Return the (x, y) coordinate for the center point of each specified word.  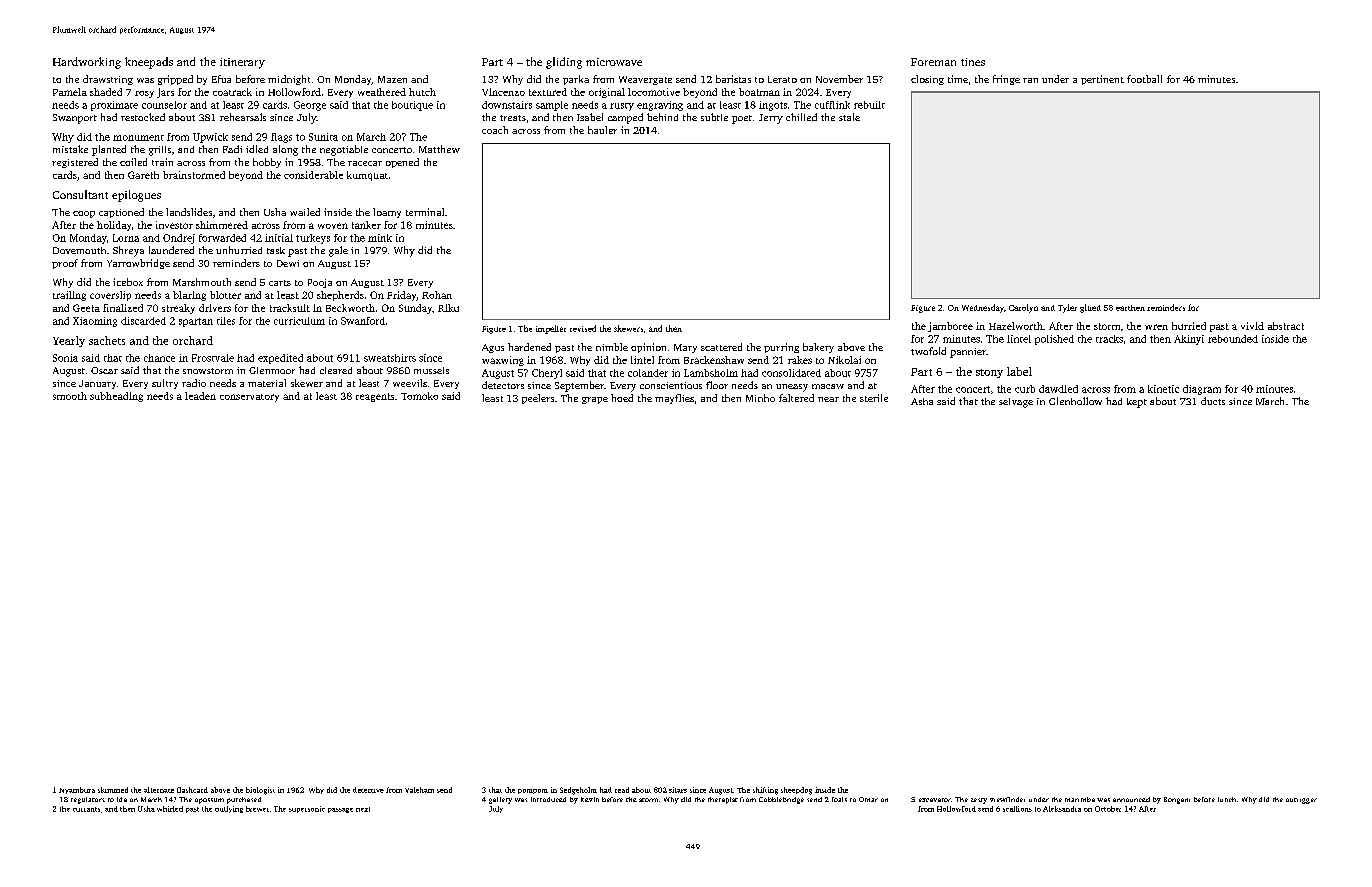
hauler (602, 130)
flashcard (192, 790)
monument (138, 138)
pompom (533, 791)
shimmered (222, 225)
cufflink (832, 105)
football (1144, 79)
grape (595, 400)
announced (1131, 799)
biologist (260, 791)
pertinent (1102, 80)
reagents (375, 397)
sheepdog (796, 791)
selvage (1016, 403)
